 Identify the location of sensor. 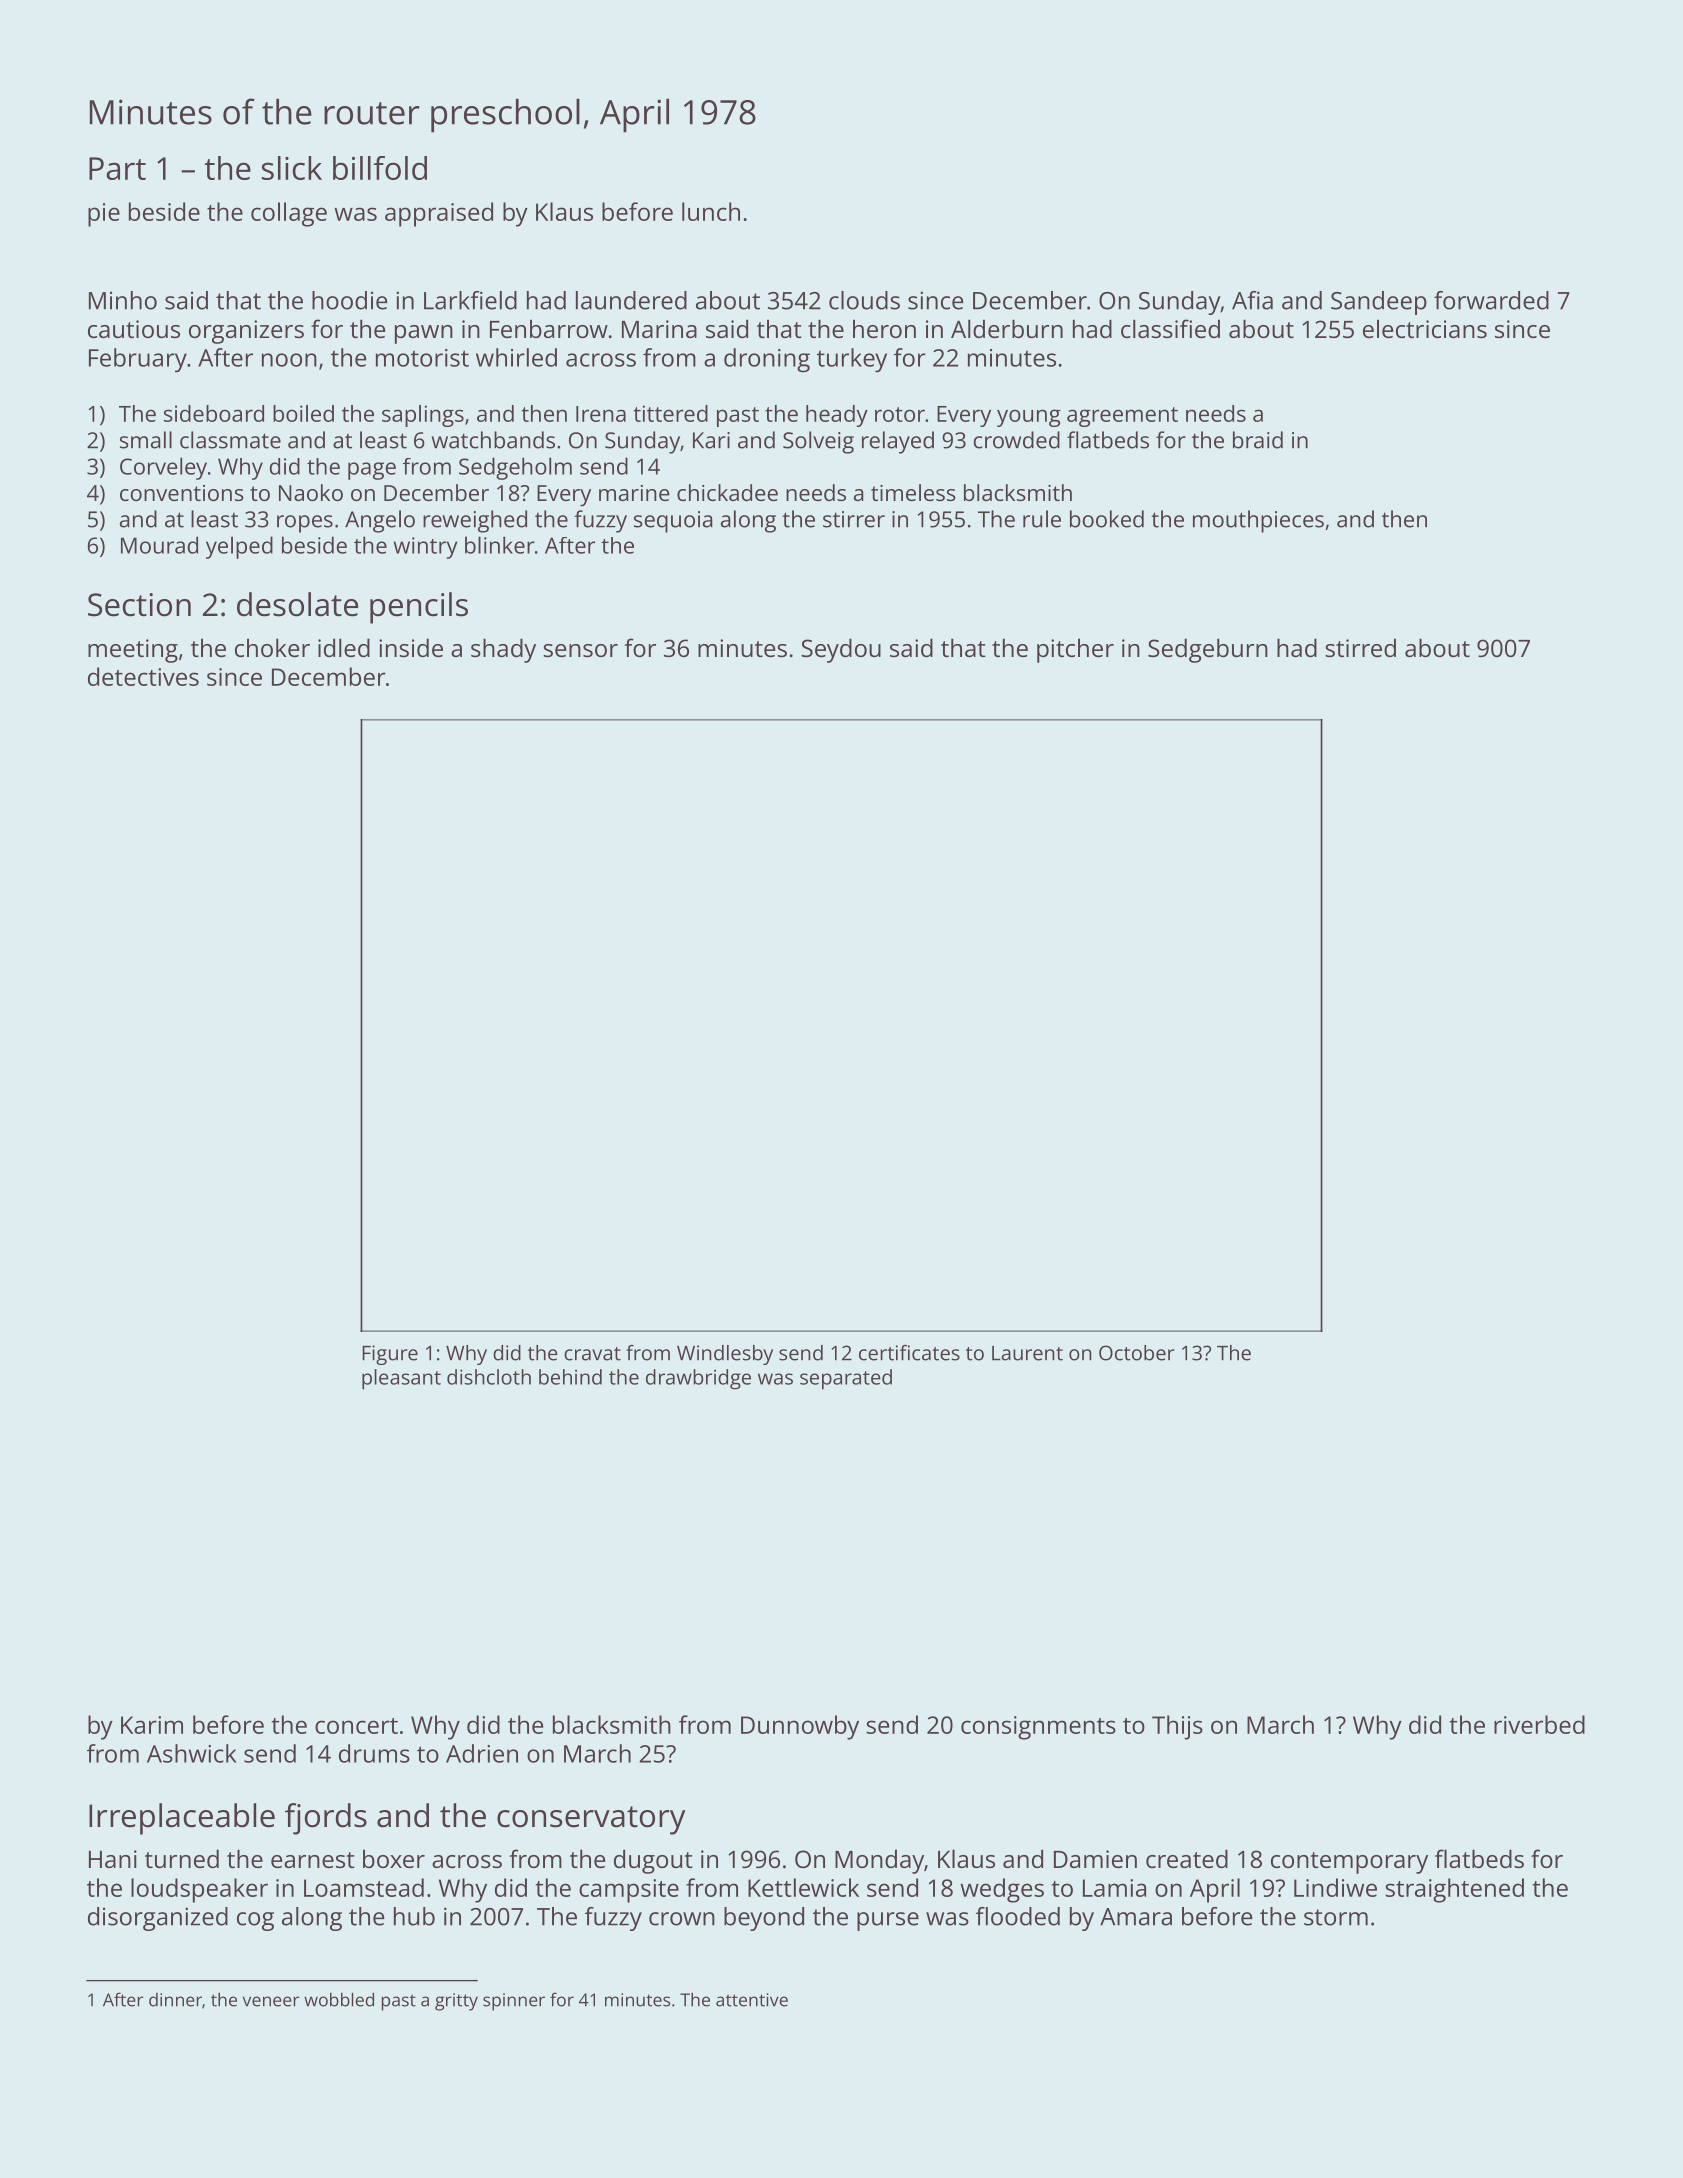
(580, 650).
